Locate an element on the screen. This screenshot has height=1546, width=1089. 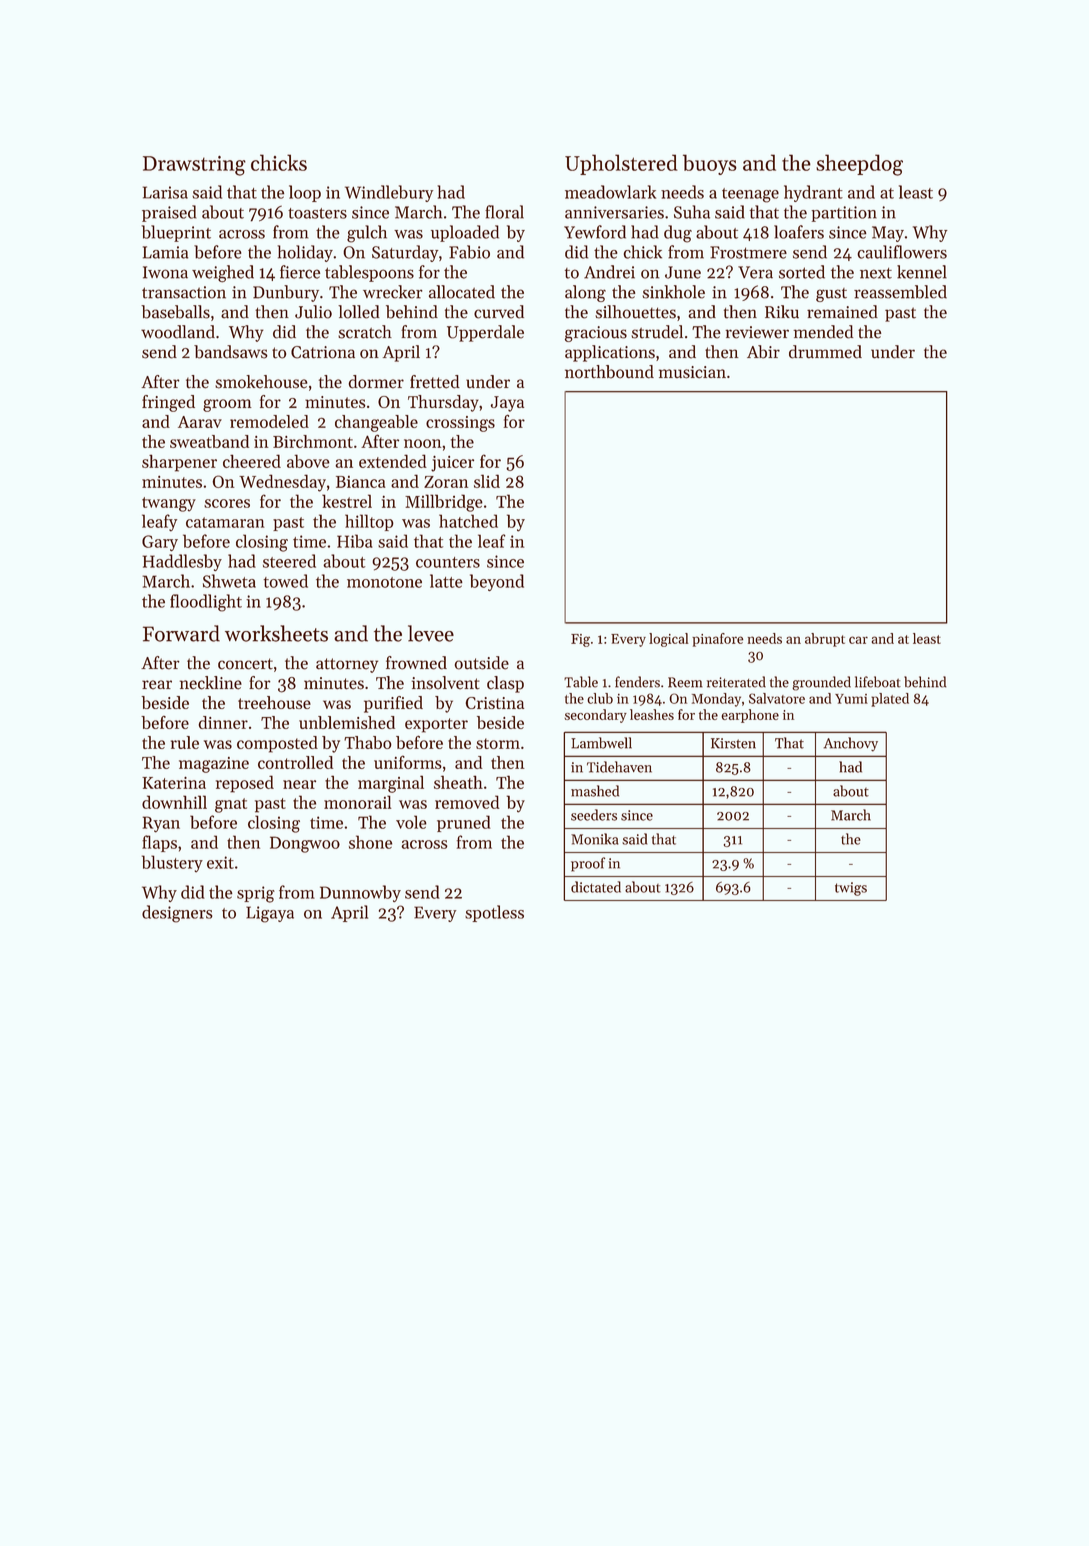
loop is located at coordinates (305, 193).
